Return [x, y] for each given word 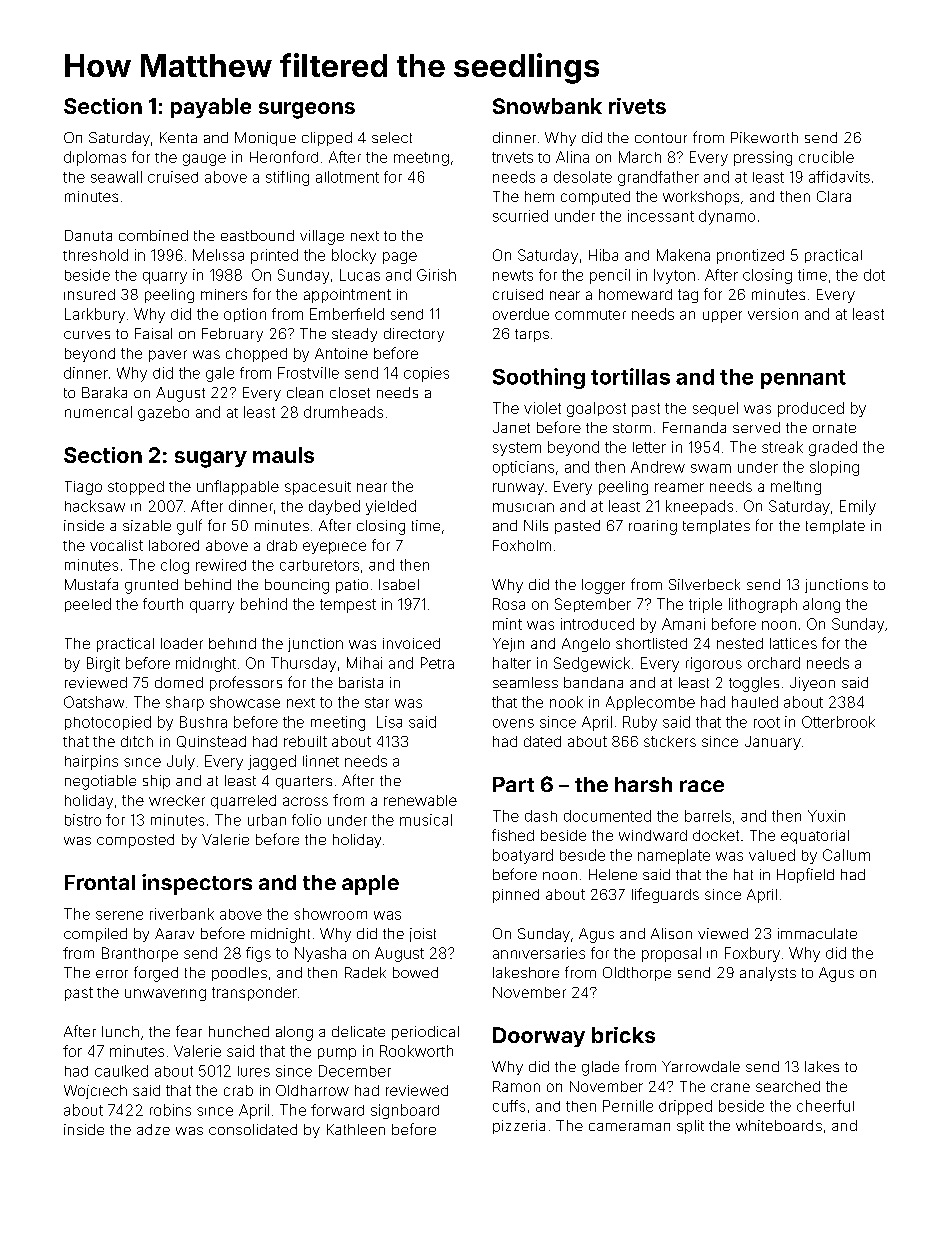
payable [211, 108]
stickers [670, 741]
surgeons [307, 110]
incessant [661, 216]
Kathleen [356, 1129]
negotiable [100, 782]
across [305, 801]
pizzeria [519, 1127]
